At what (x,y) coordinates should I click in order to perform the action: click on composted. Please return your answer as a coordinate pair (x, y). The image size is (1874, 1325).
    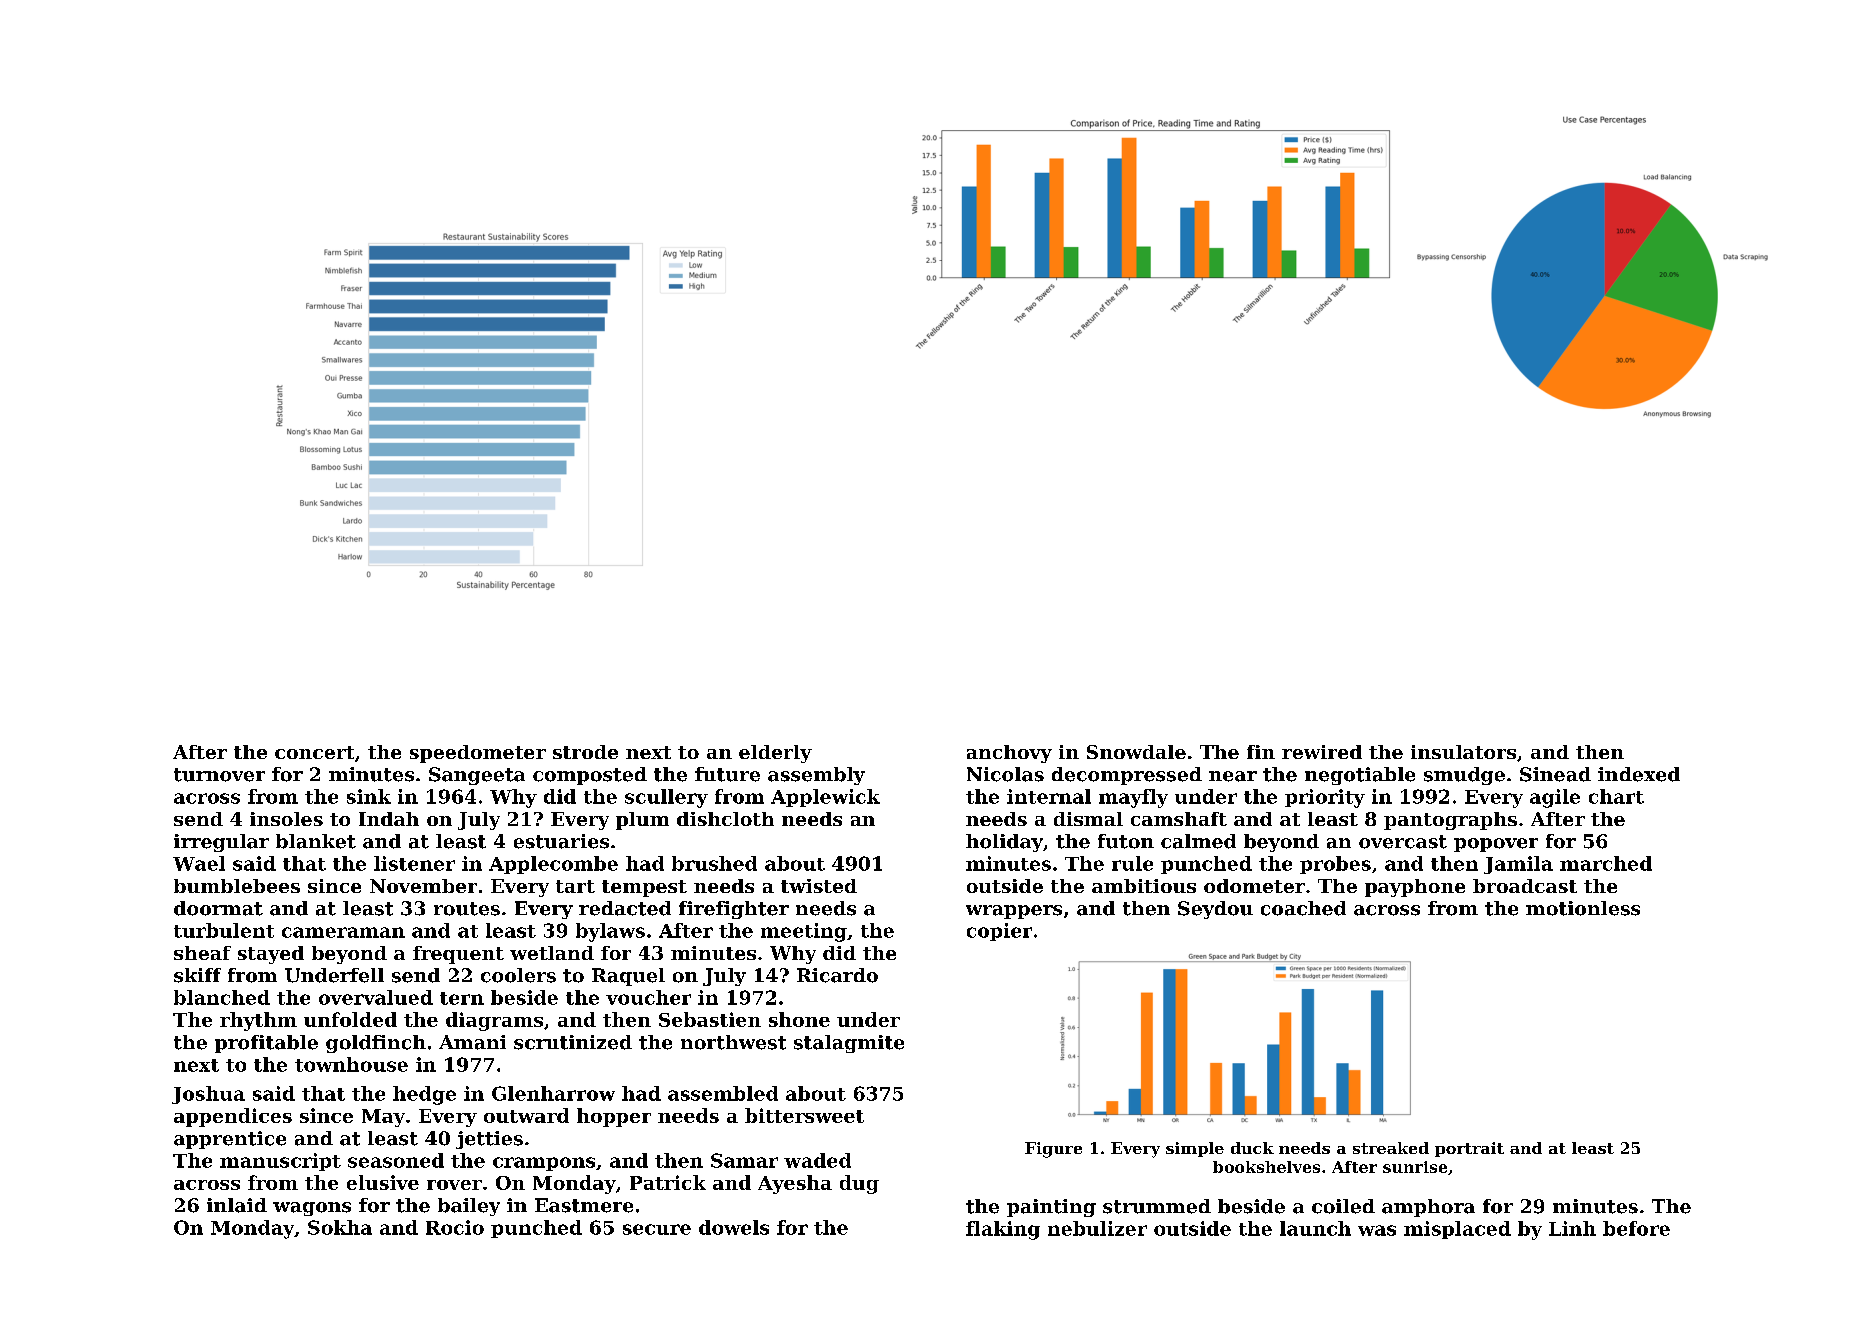
    Looking at the image, I should click on (590, 776).
